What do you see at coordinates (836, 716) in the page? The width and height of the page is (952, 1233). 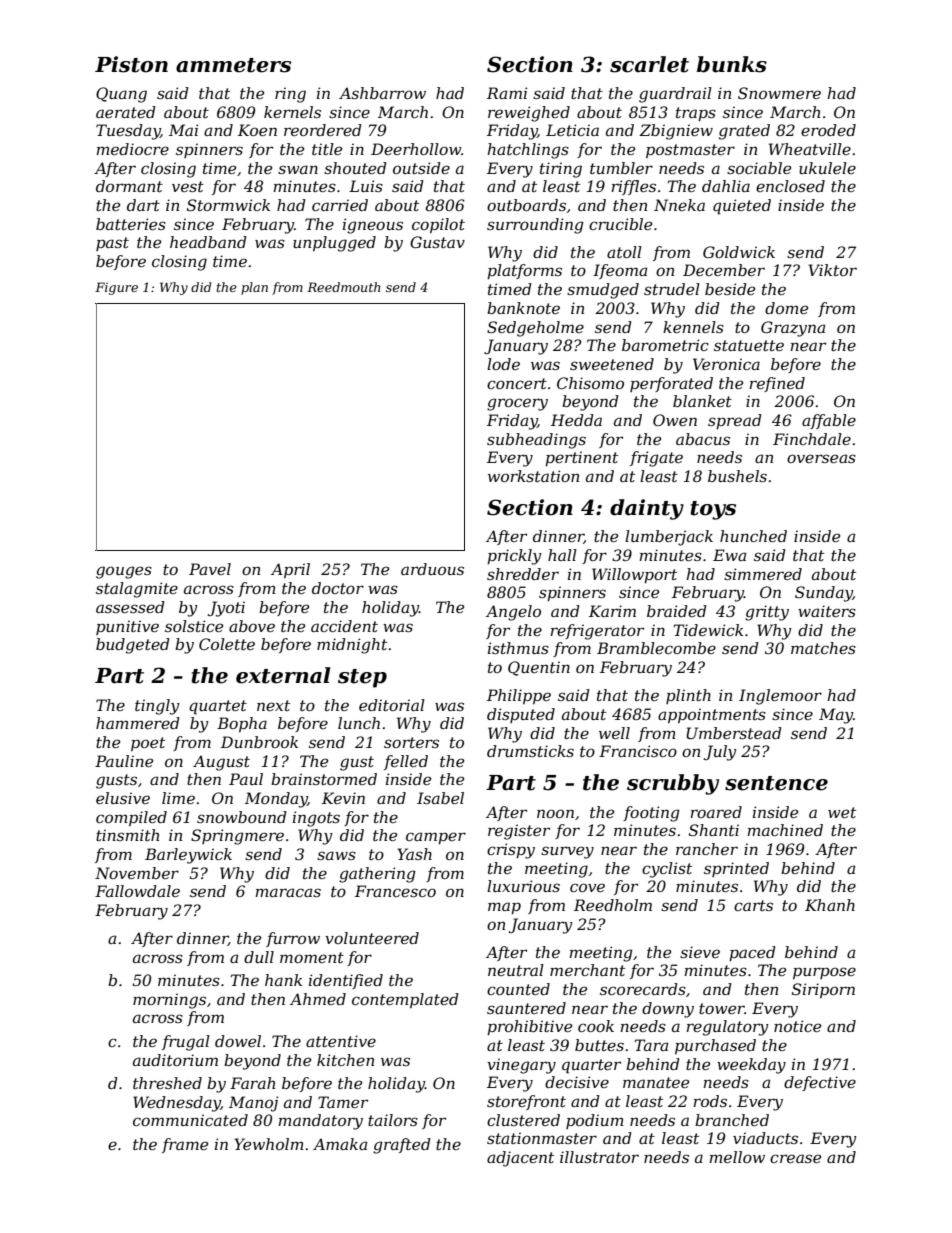 I see `May` at bounding box center [836, 716].
